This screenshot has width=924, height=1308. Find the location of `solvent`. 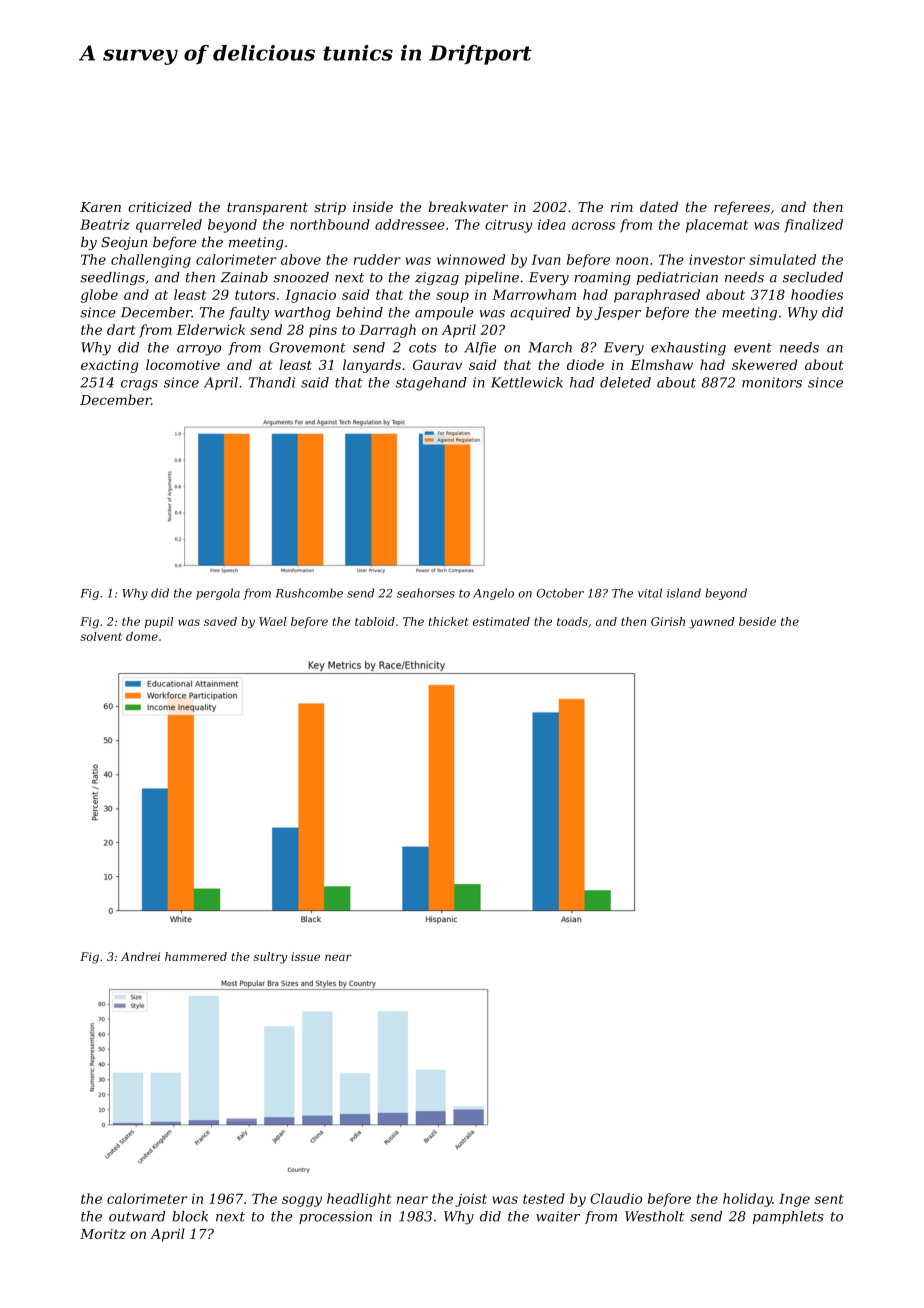

solvent is located at coordinates (101, 636).
